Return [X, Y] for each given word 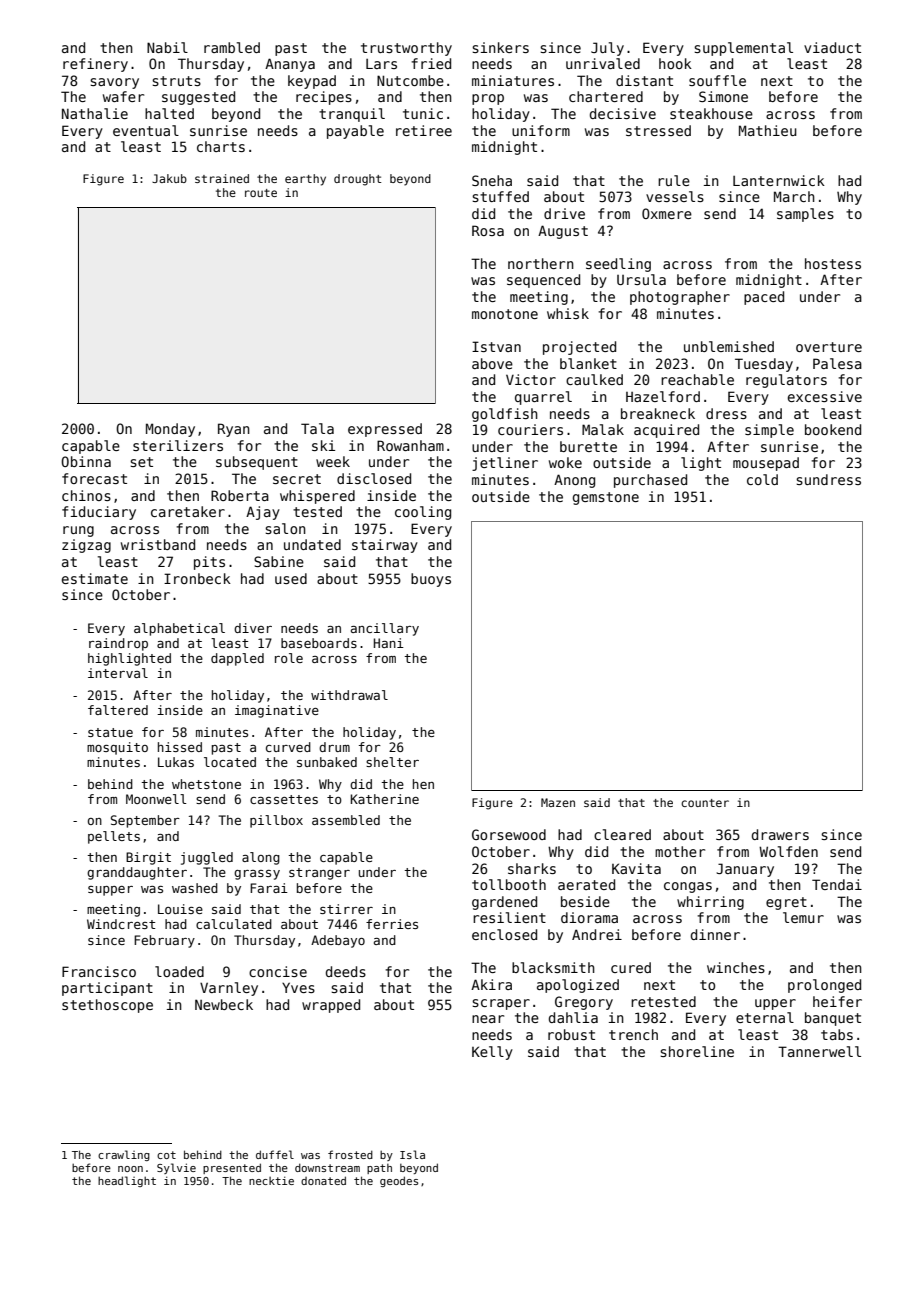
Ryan [234, 430]
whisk [568, 313]
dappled [237, 659]
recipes [324, 98]
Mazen [558, 802]
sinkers [500, 47]
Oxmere [667, 213]
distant [644, 80]
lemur [803, 917]
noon [130, 1169]
